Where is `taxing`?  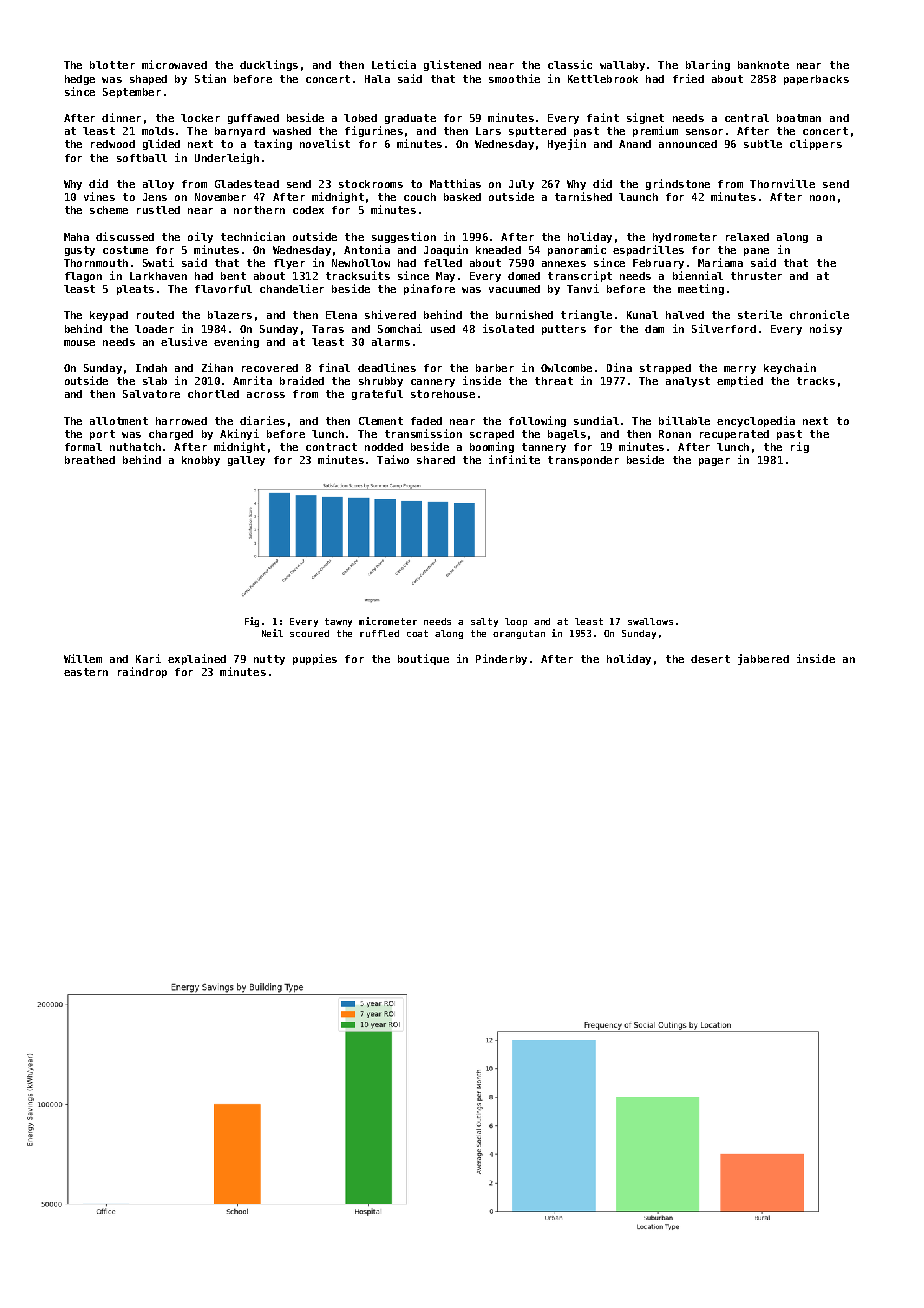 taxing is located at coordinates (273, 144).
